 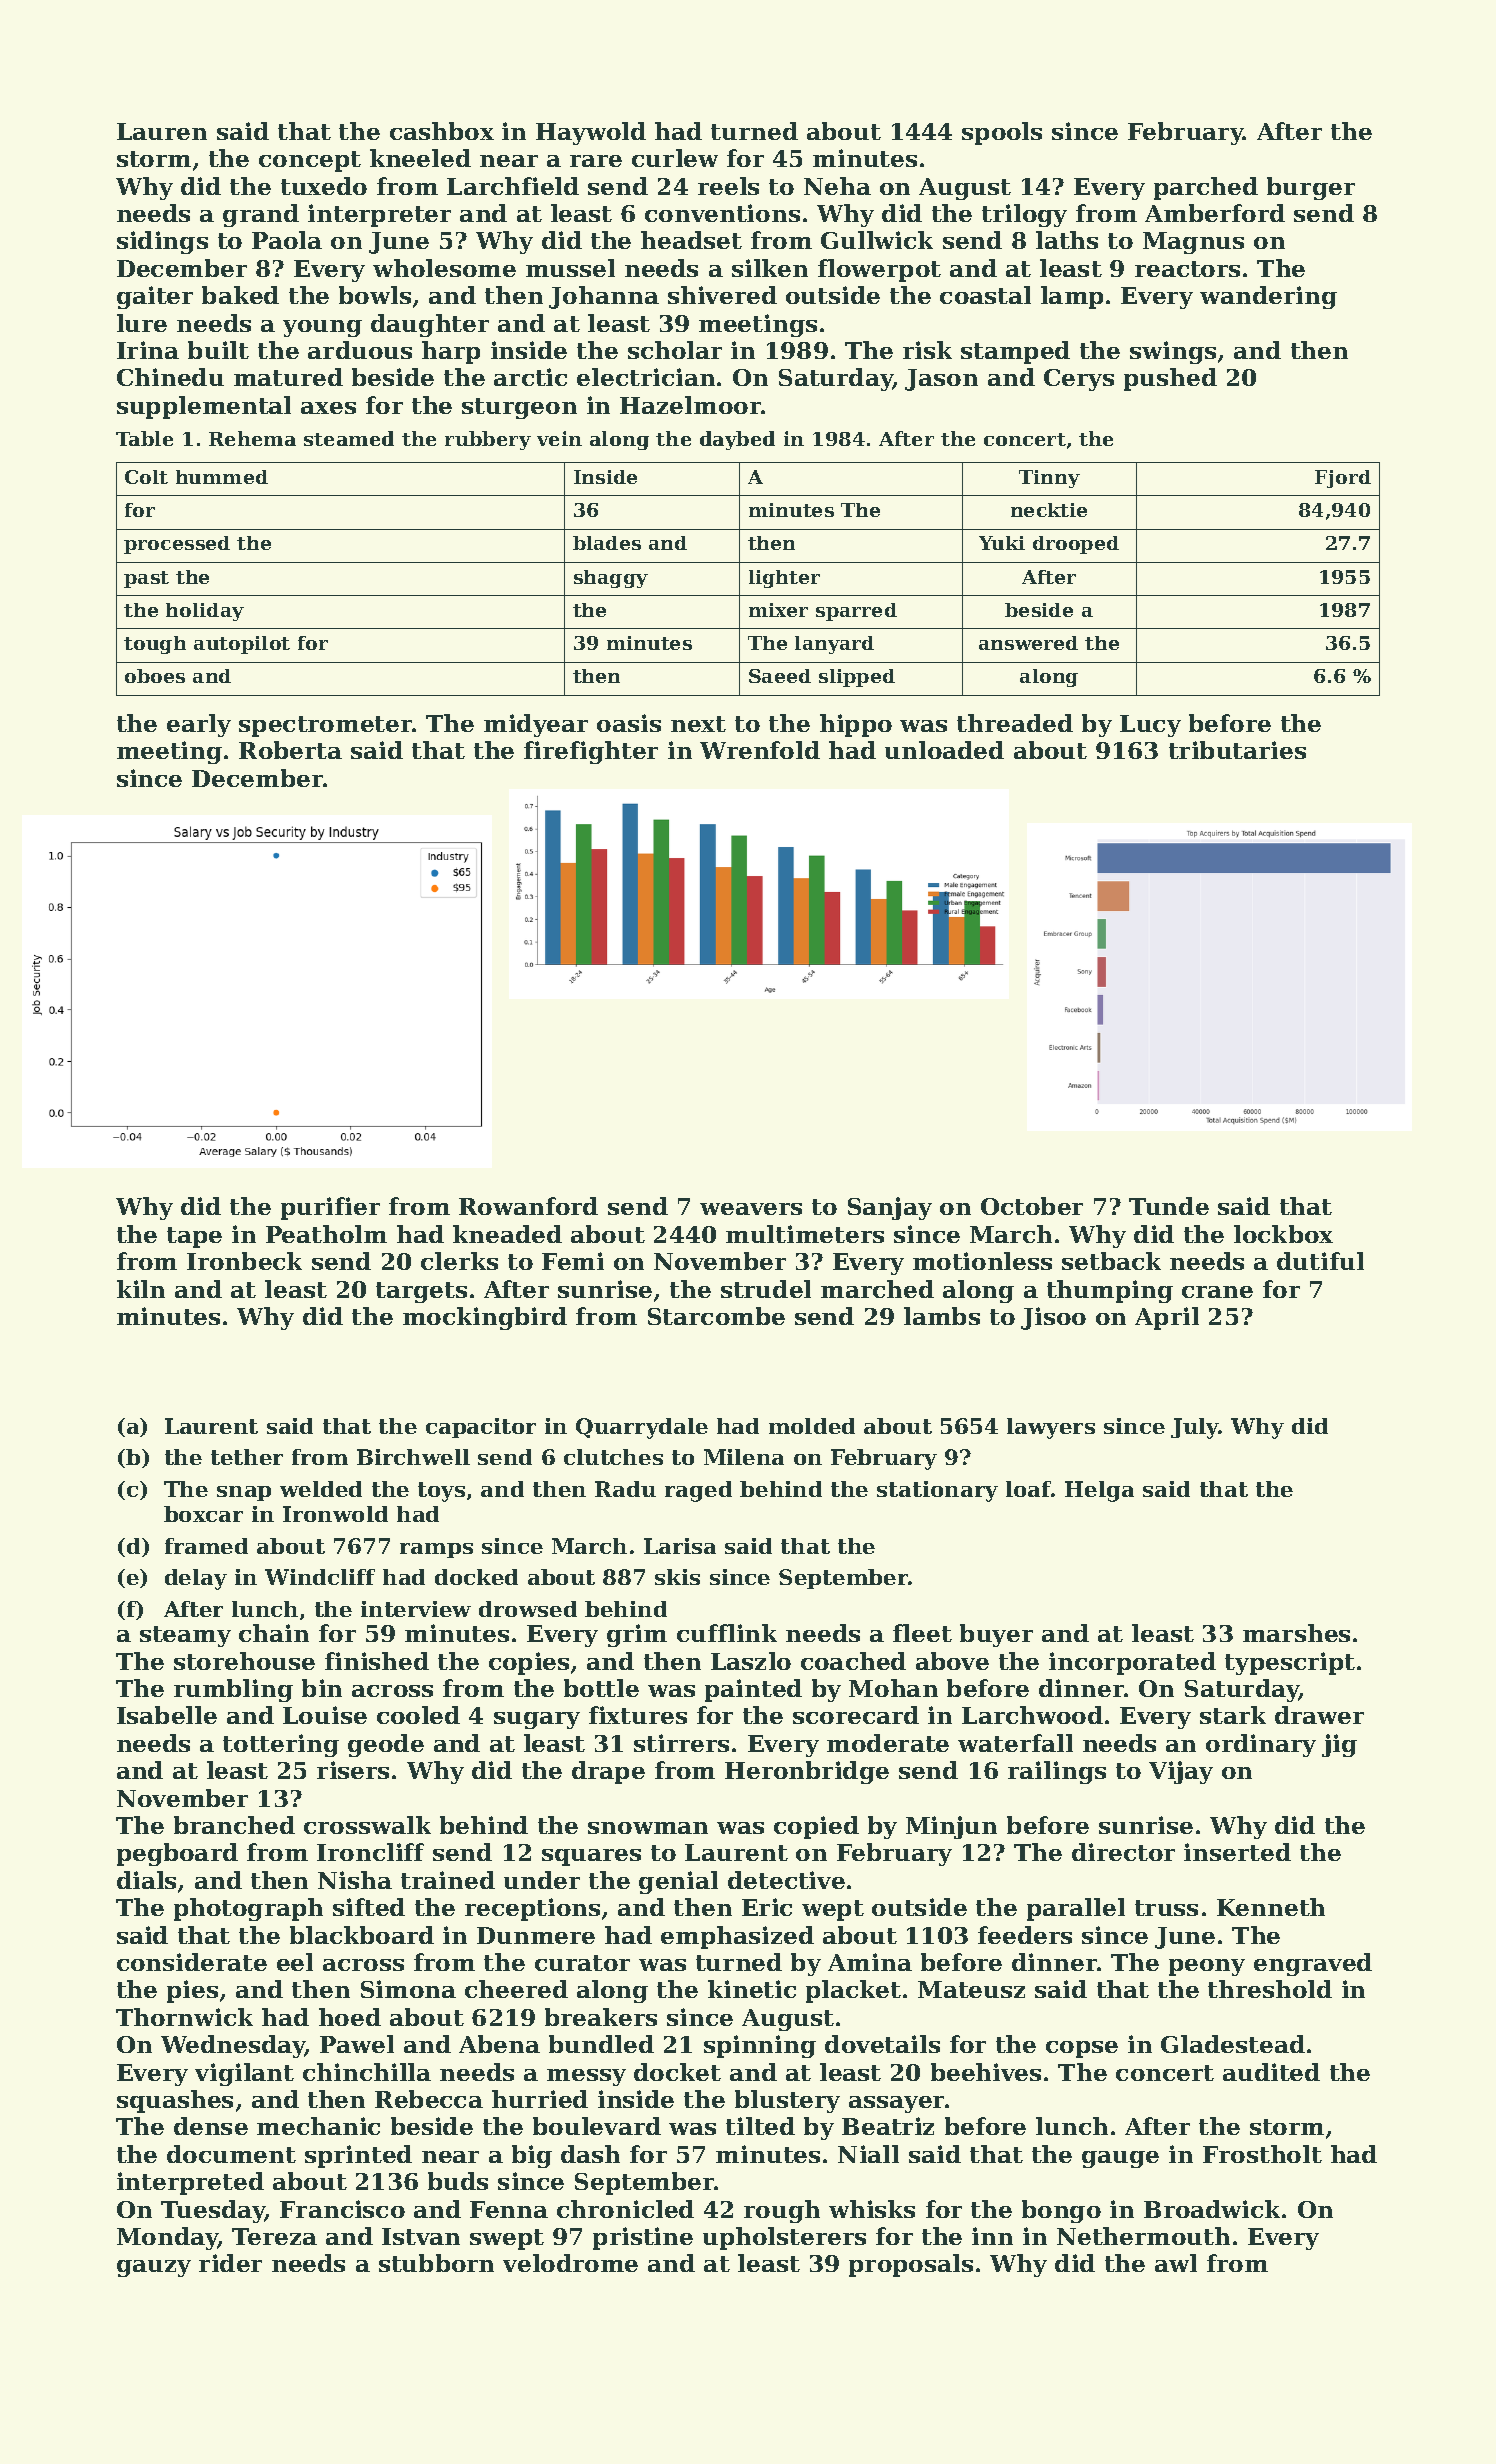 What do you see at coordinates (1237, 750) in the screenshot?
I see `tributaries` at bounding box center [1237, 750].
